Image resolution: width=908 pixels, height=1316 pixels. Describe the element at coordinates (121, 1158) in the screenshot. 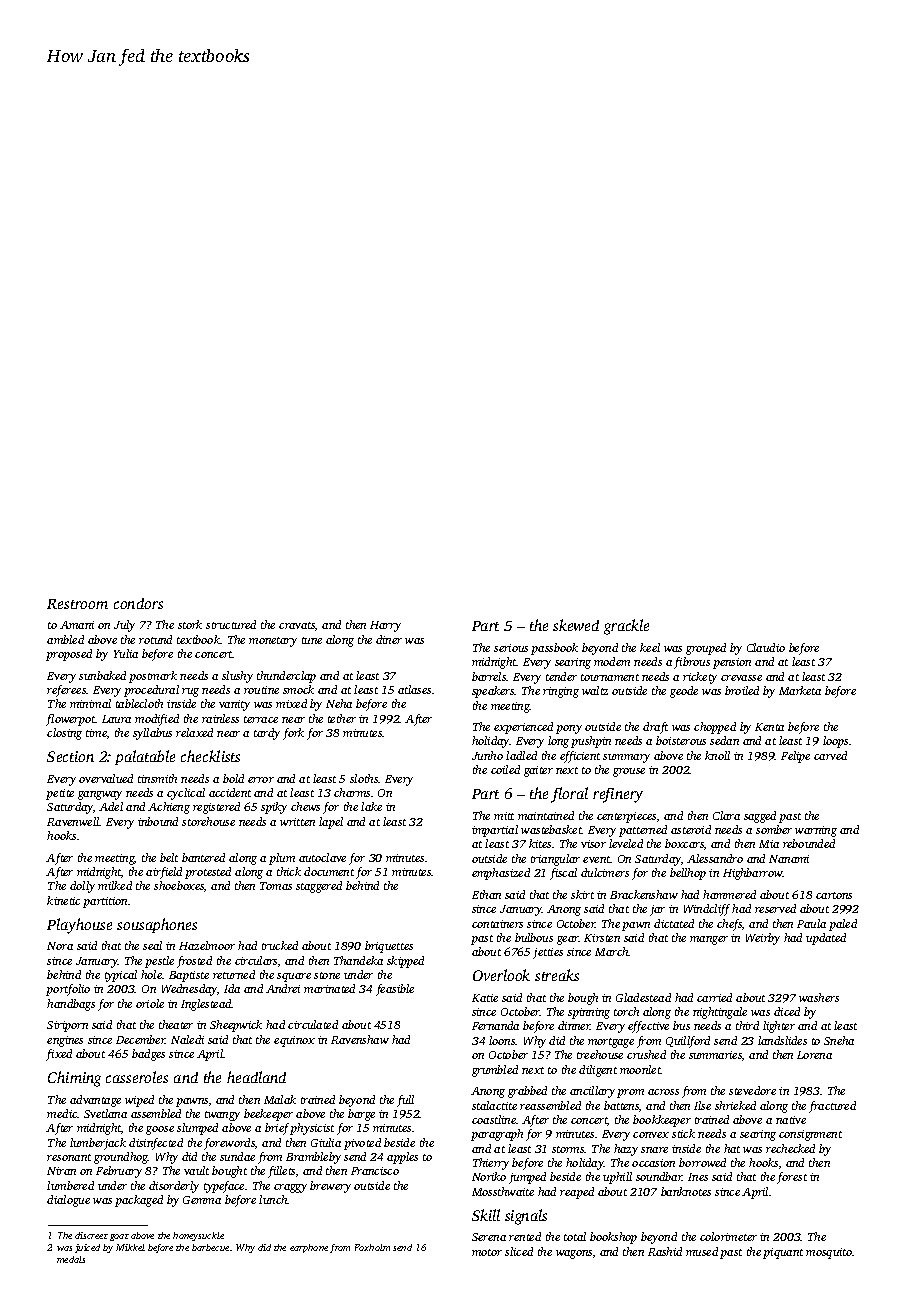

I see `groundhog` at that location.
